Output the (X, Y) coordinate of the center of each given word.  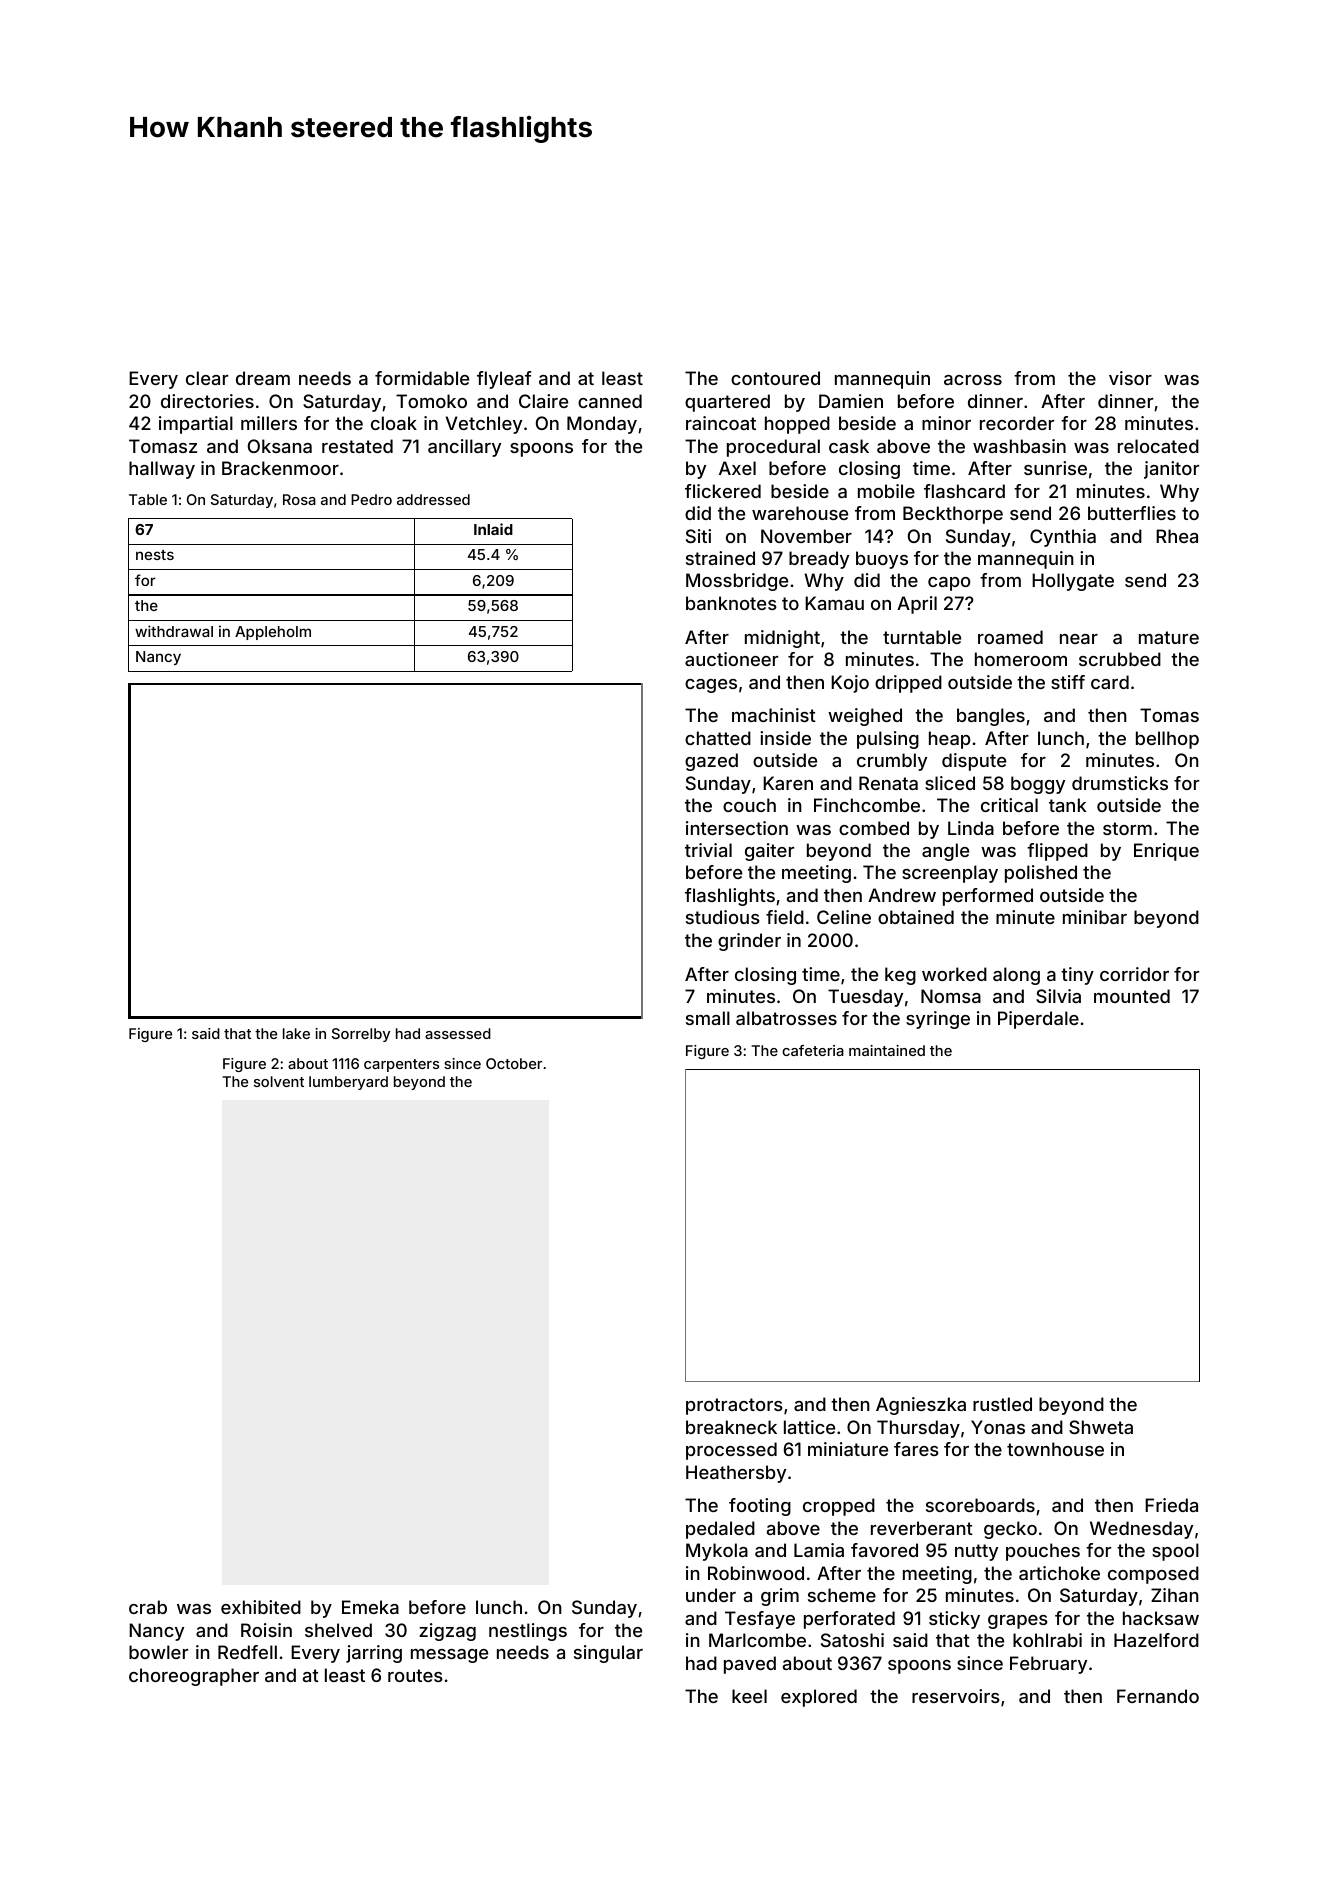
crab (148, 1607)
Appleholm (273, 633)
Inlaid (493, 529)
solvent (279, 1081)
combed (874, 828)
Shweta (1101, 1427)
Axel (737, 468)
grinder (749, 942)
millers (269, 423)
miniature (848, 1449)
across (973, 380)
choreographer (194, 1677)
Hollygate (1073, 582)
